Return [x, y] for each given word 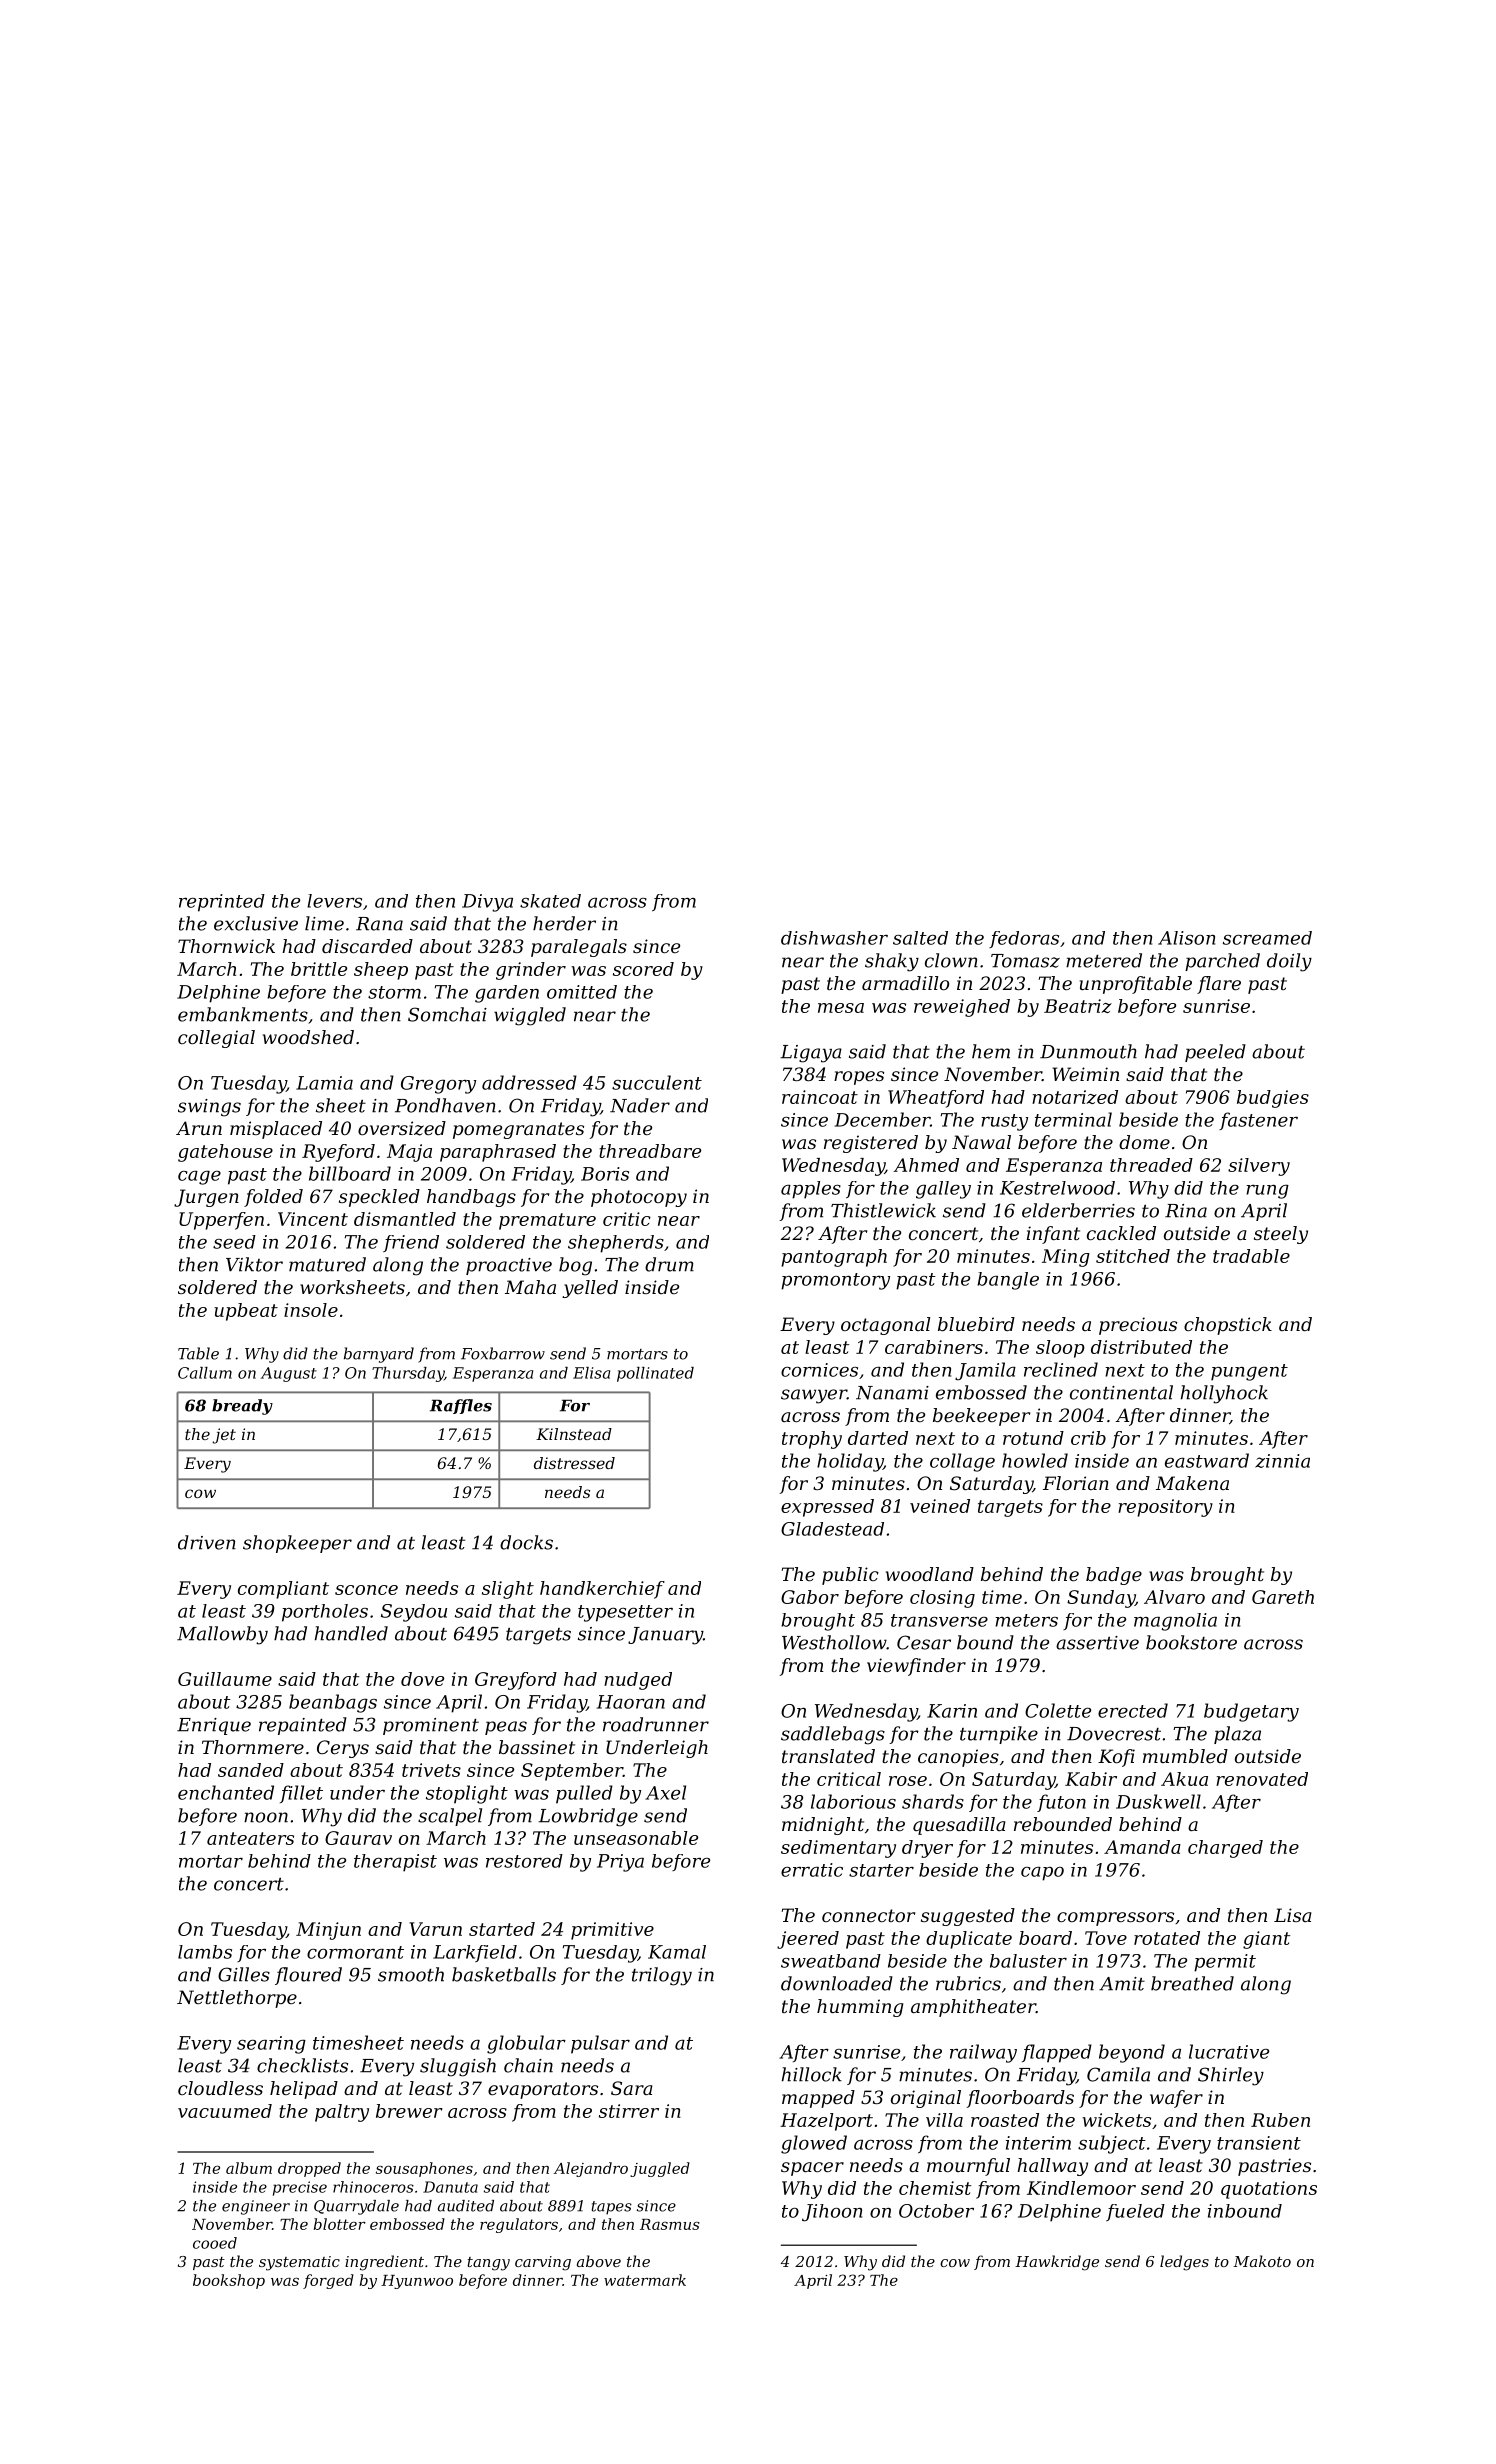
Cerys [343, 1749]
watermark [645, 2280]
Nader [640, 1105]
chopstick [1228, 1326]
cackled [1121, 1233]
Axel [665, 1792]
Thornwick [226, 946]
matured [327, 1264]
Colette [1058, 1710]
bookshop [229, 2281]
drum [669, 1264]
